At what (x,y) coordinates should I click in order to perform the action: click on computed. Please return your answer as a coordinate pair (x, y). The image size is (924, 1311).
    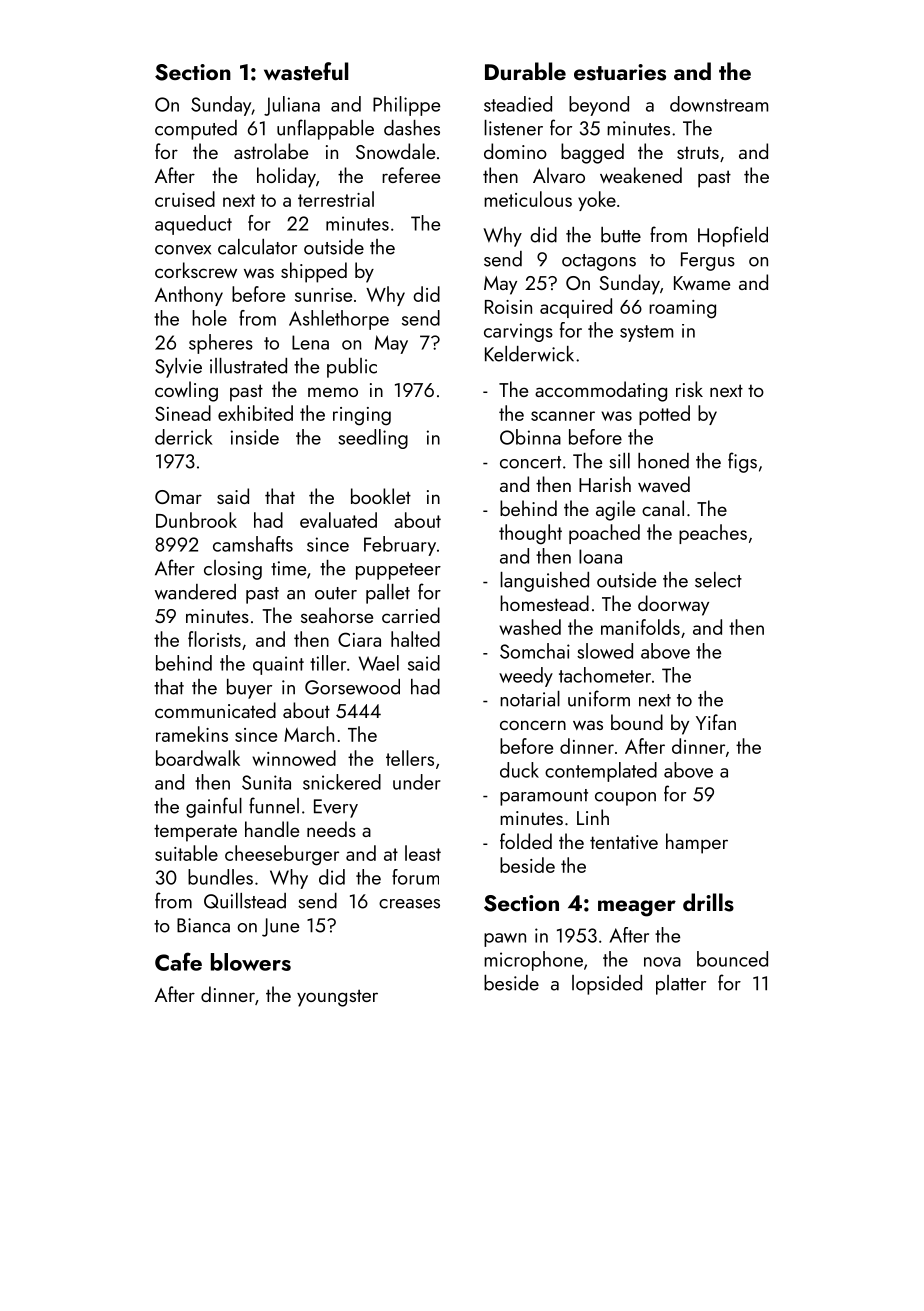
    Looking at the image, I should click on (196, 130).
